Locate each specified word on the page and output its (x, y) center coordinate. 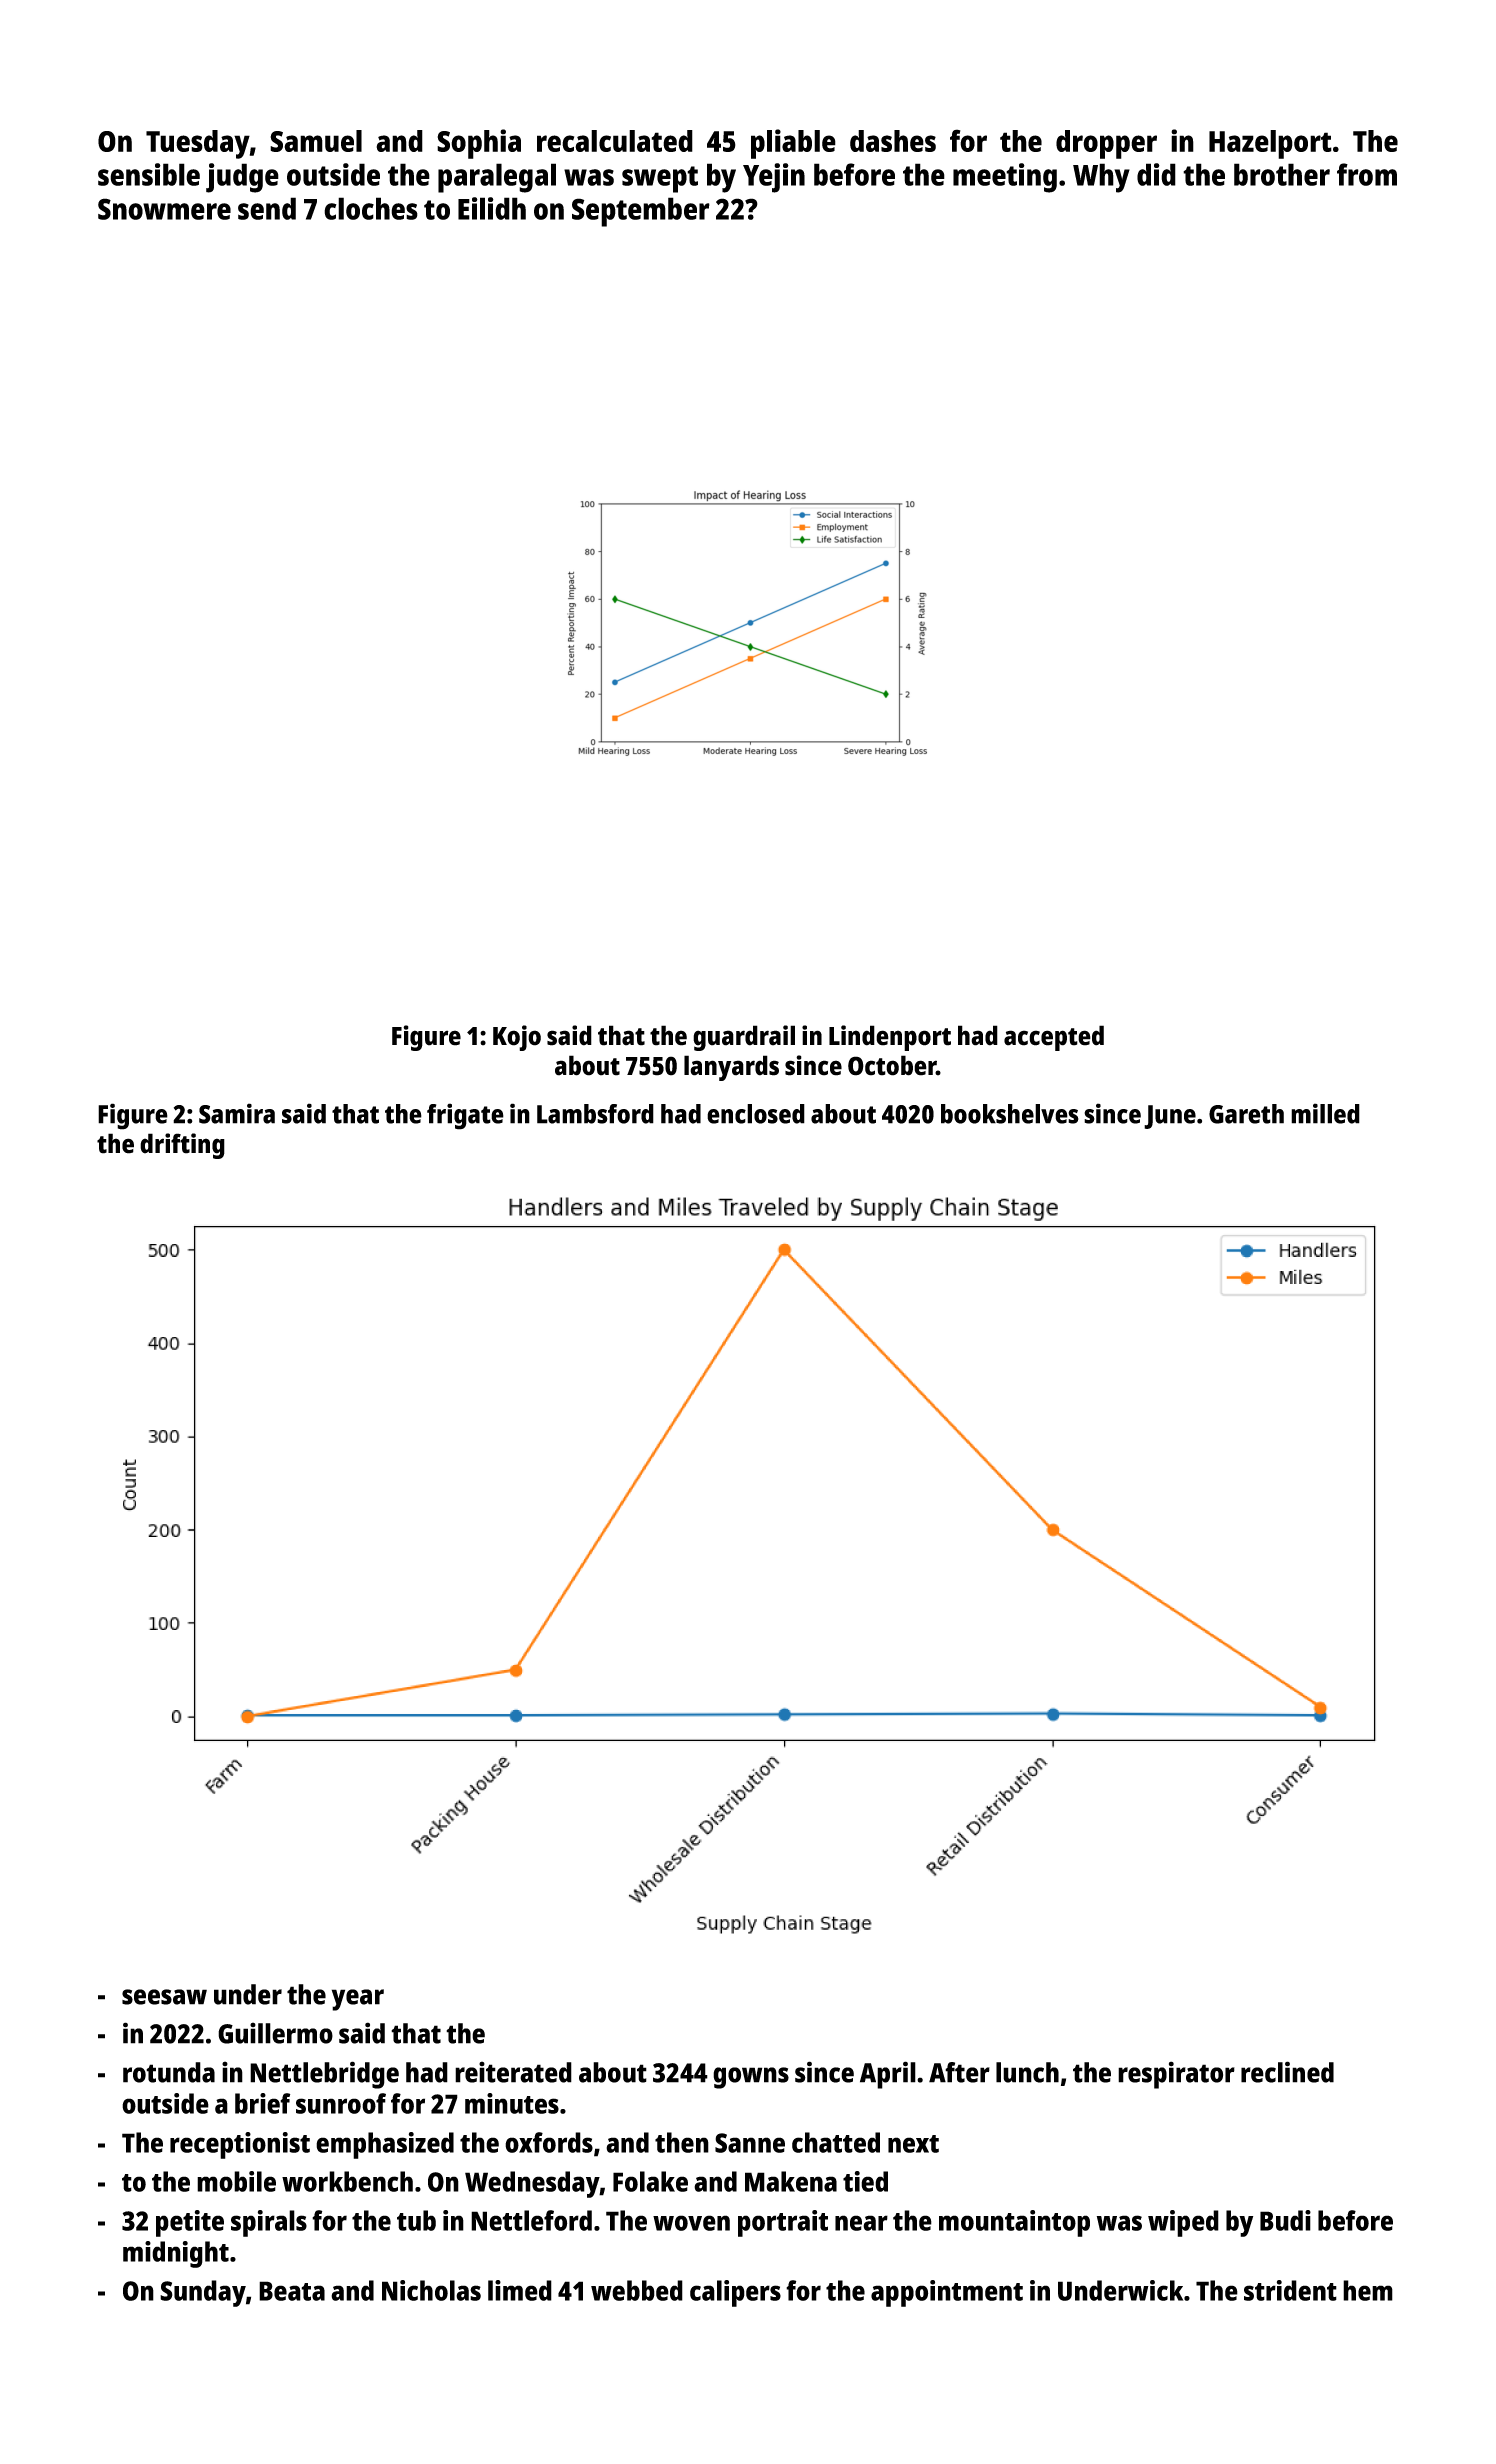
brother (1282, 174)
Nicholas (431, 2290)
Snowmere (164, 209)
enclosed (756, 1114)
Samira (237, 1113)
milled (1325, 1113)
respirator (1176, 2075)
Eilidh (492, 208)
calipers (735, 2293)
